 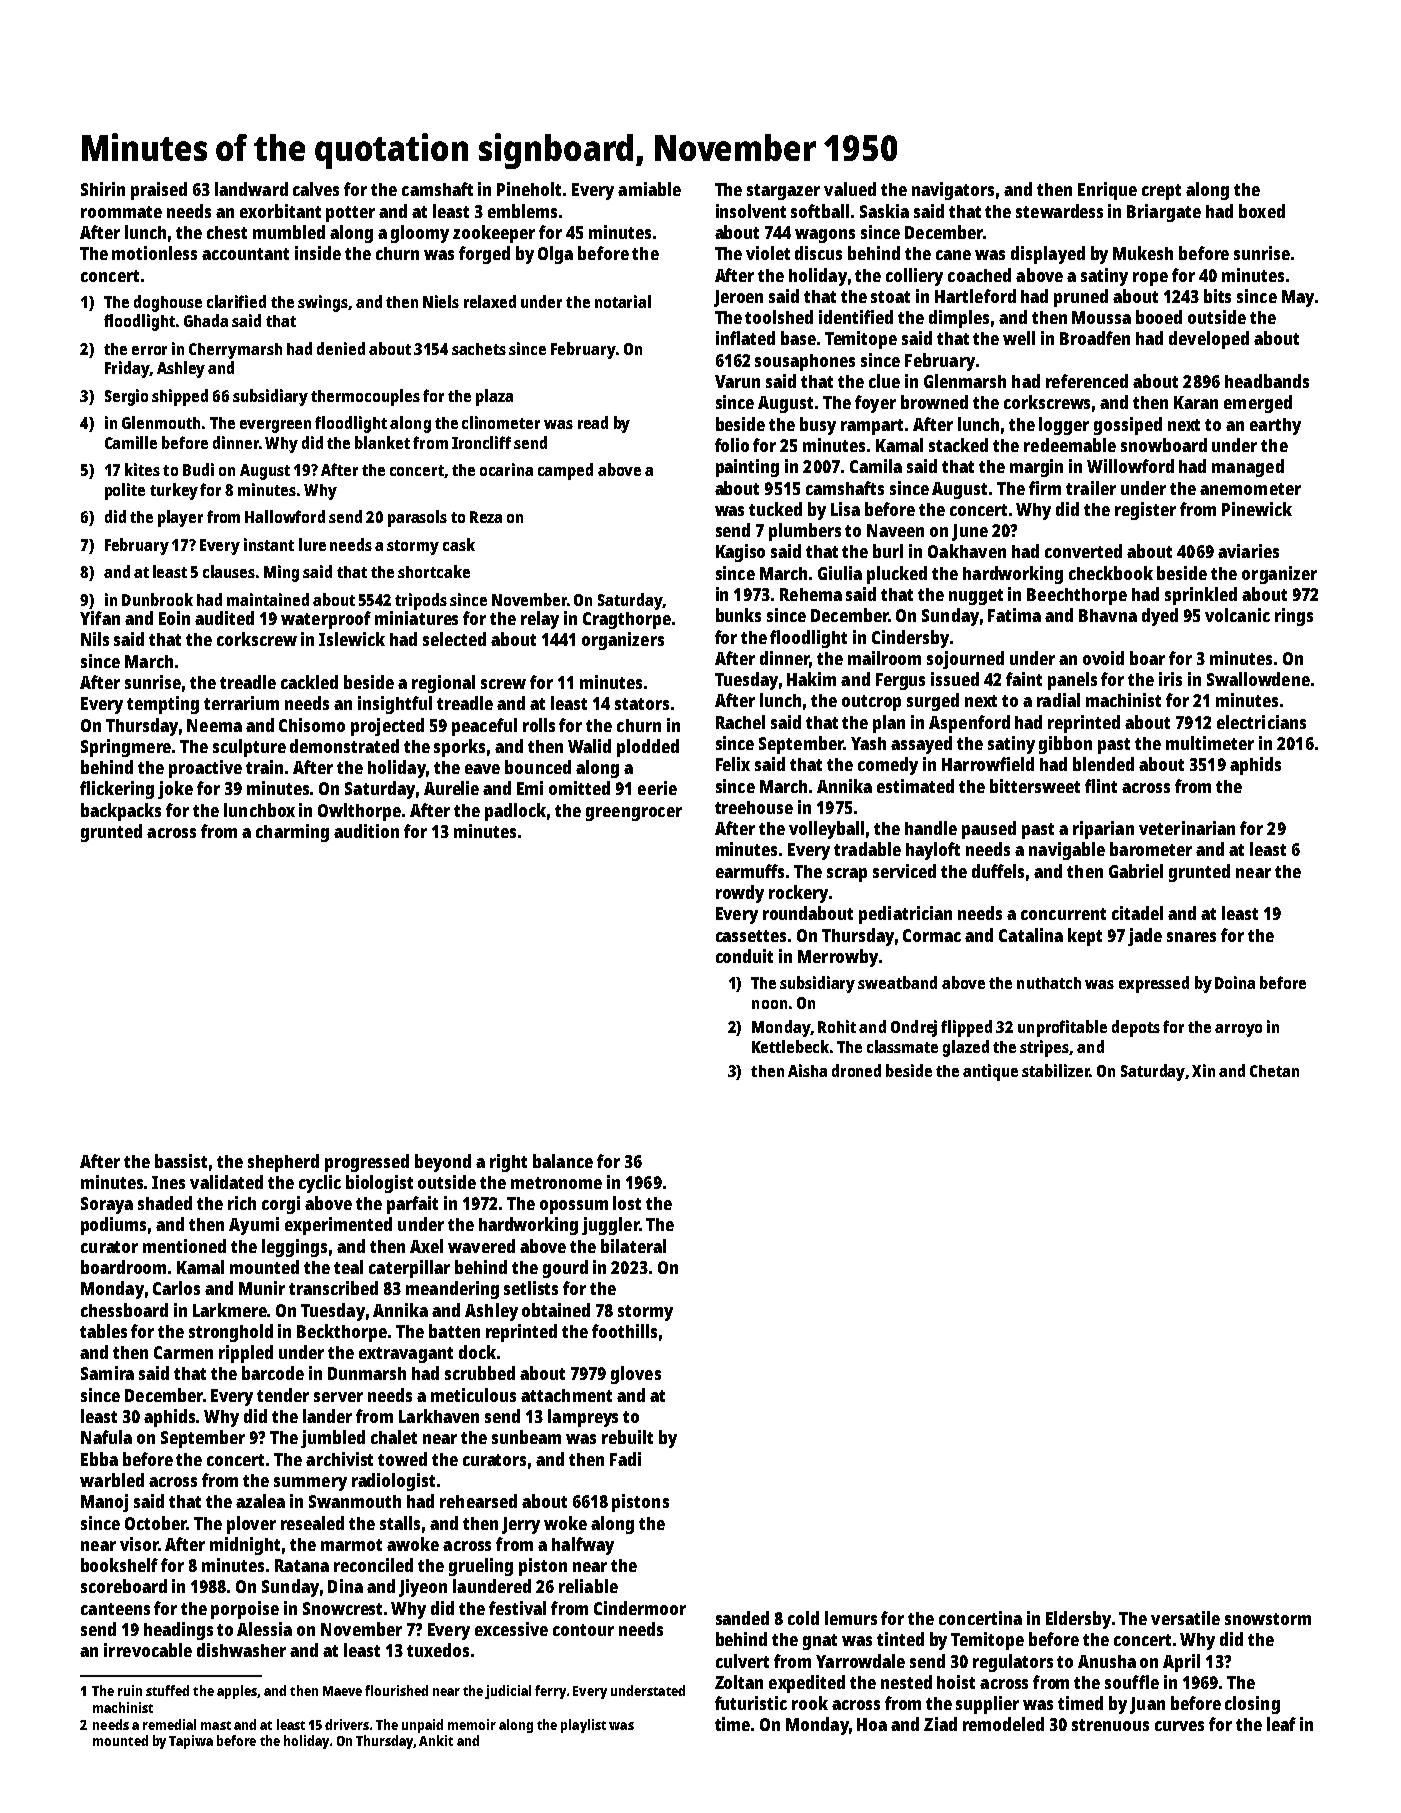 What do you see at coordinates (316, 189) in the page?
I see `calves` at bounding box center [316, 189].
